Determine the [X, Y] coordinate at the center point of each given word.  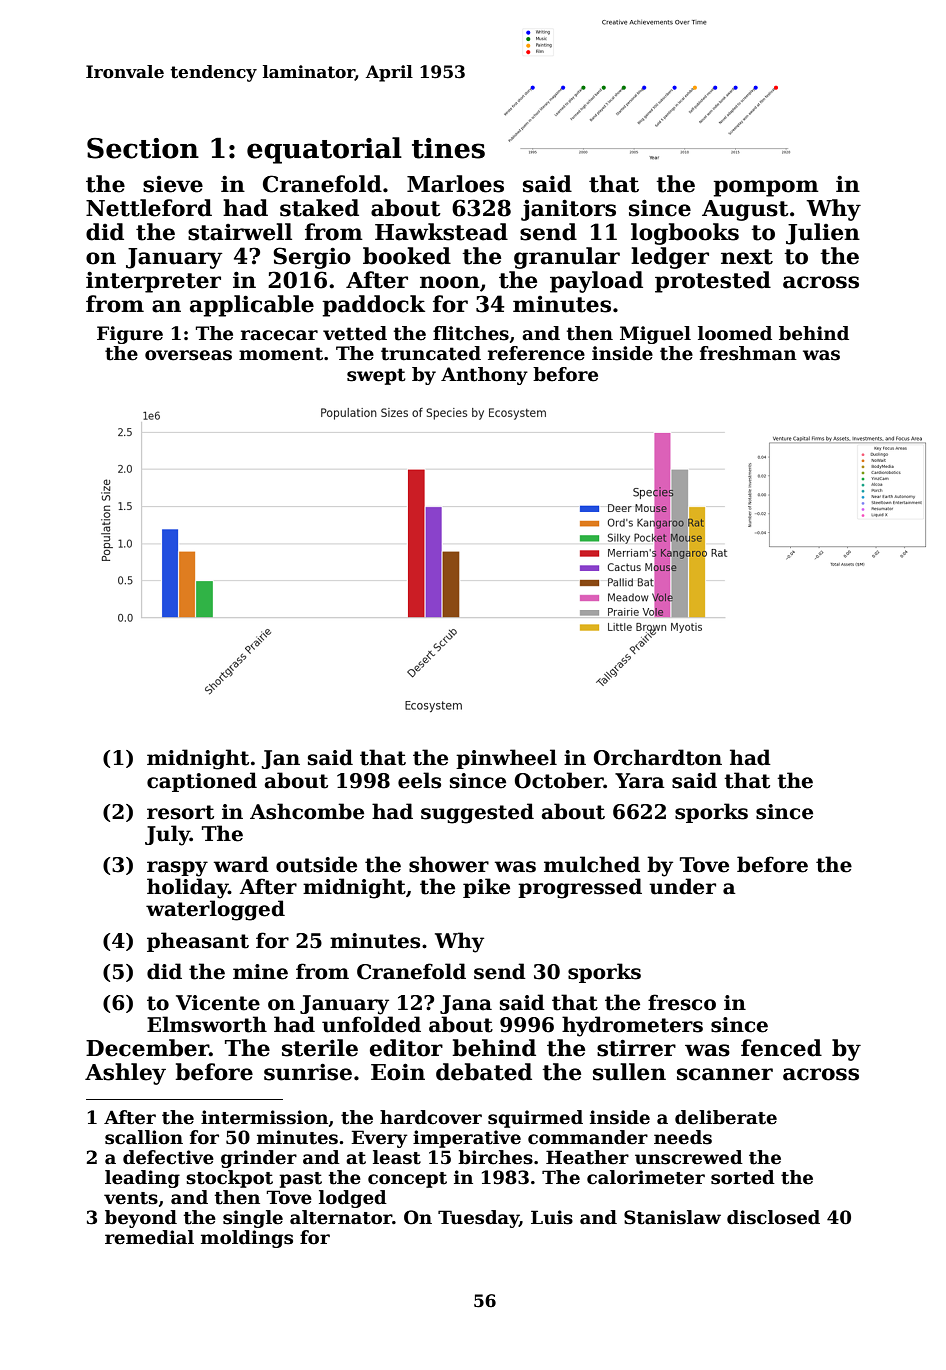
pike [486, 888]
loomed [735, 333]
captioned [202, 782]
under [682, 886]
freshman [748, 353]
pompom [766, 188]
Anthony [484, 376]
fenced [781, 1048]
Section [143, 148]
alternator [341, 1217]
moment [281, 354]
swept [376, 376]
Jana [466, 1004]
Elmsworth [207, 1024]
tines [448, 148]
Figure [130, 335]
